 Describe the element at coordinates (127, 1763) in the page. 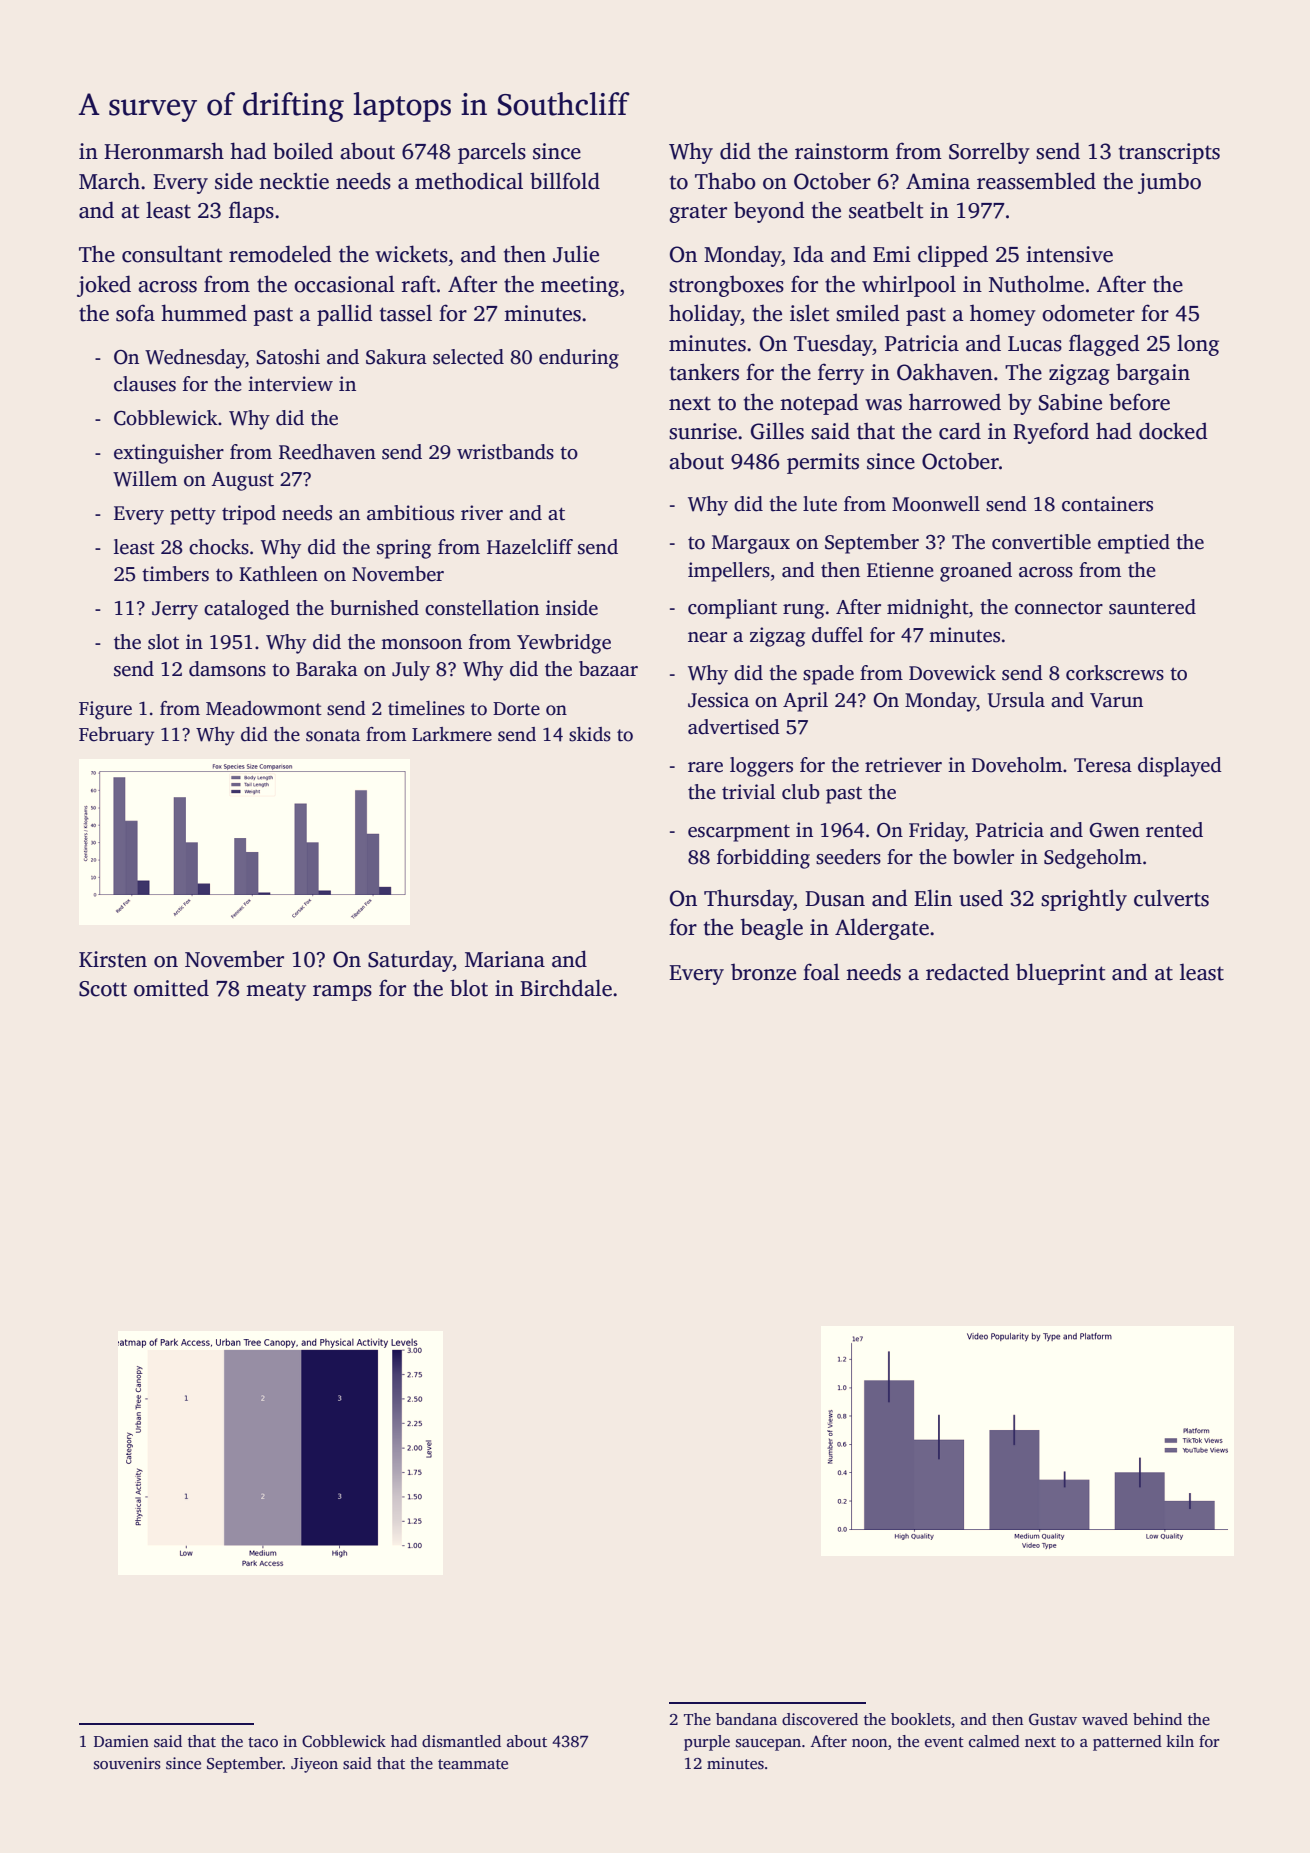

I see `souvenirs` at that location.
